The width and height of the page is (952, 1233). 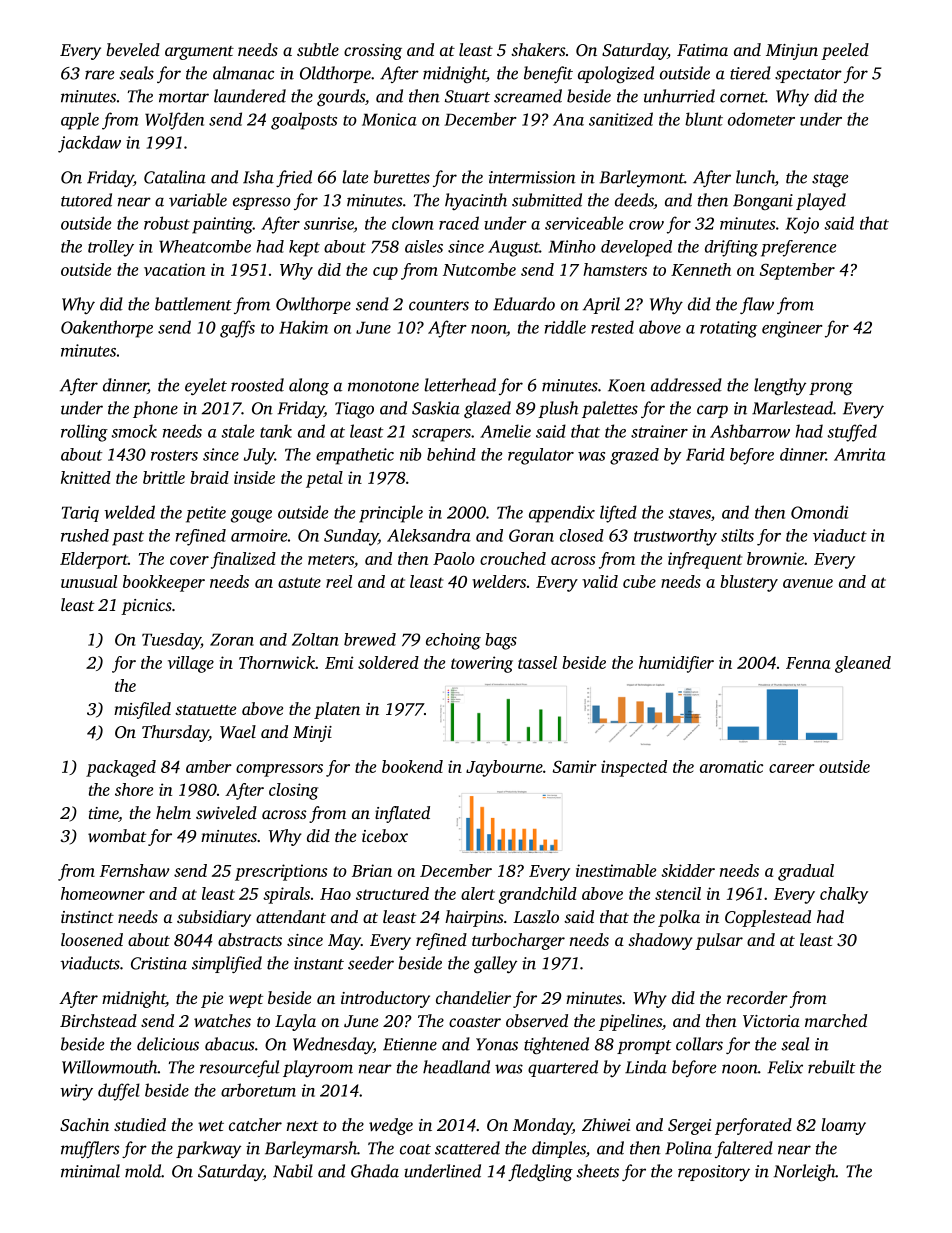 I want to click on bookend, so click(x=412, y=766).
